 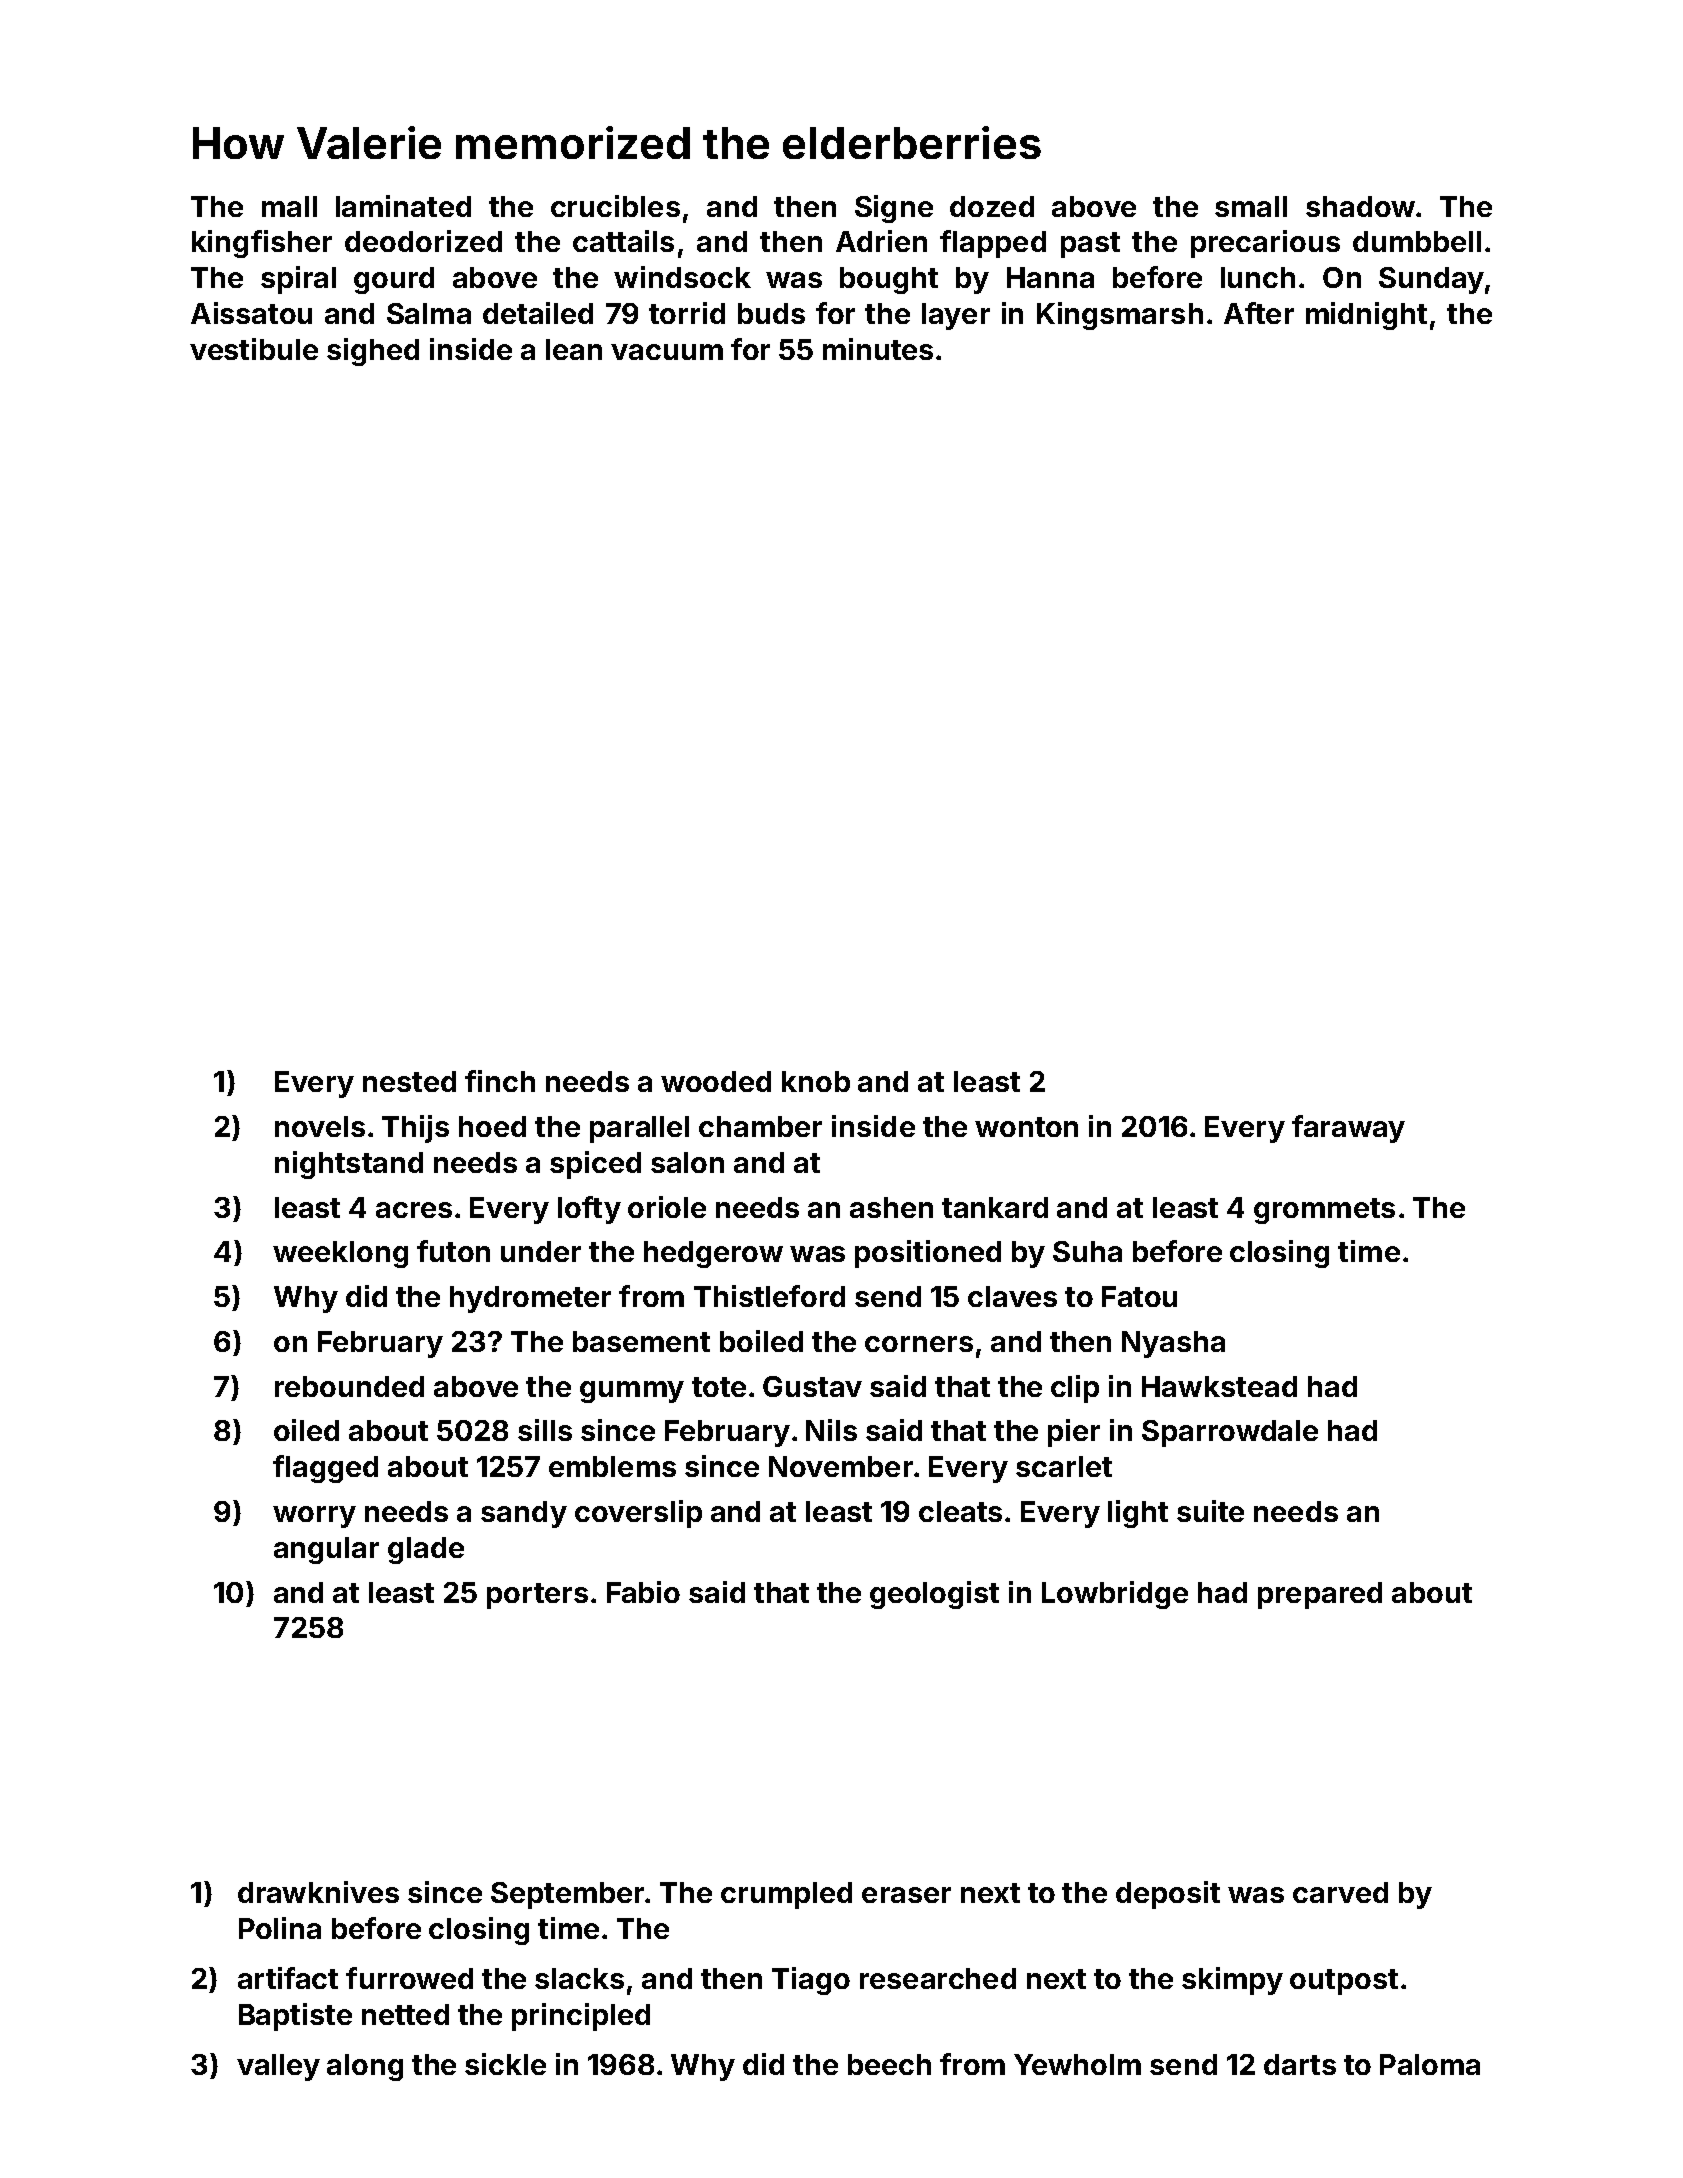 I want to click on knob, so click(x=816, y=1081).
